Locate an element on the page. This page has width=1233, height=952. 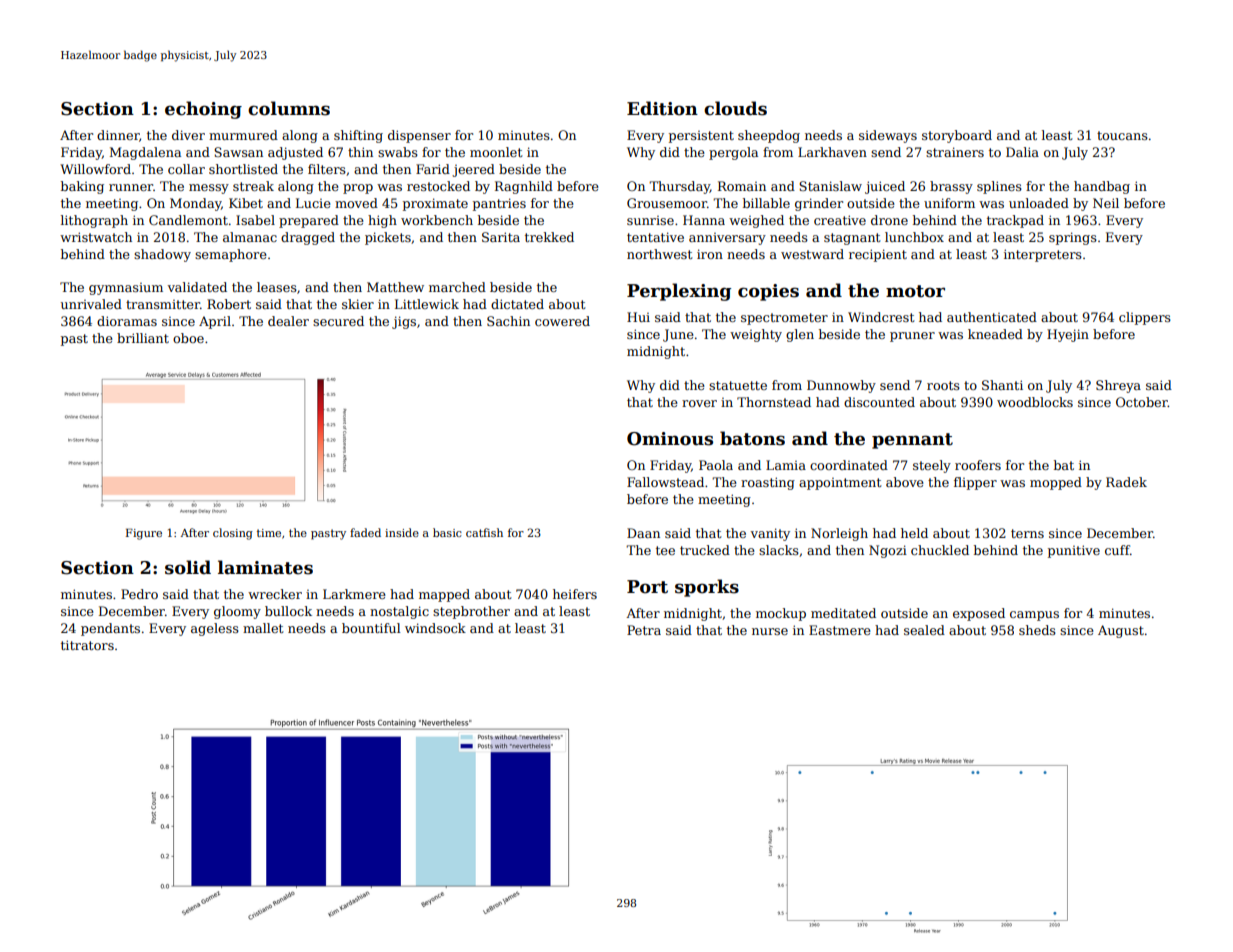
titrators is located at coordinates (87, 645).
